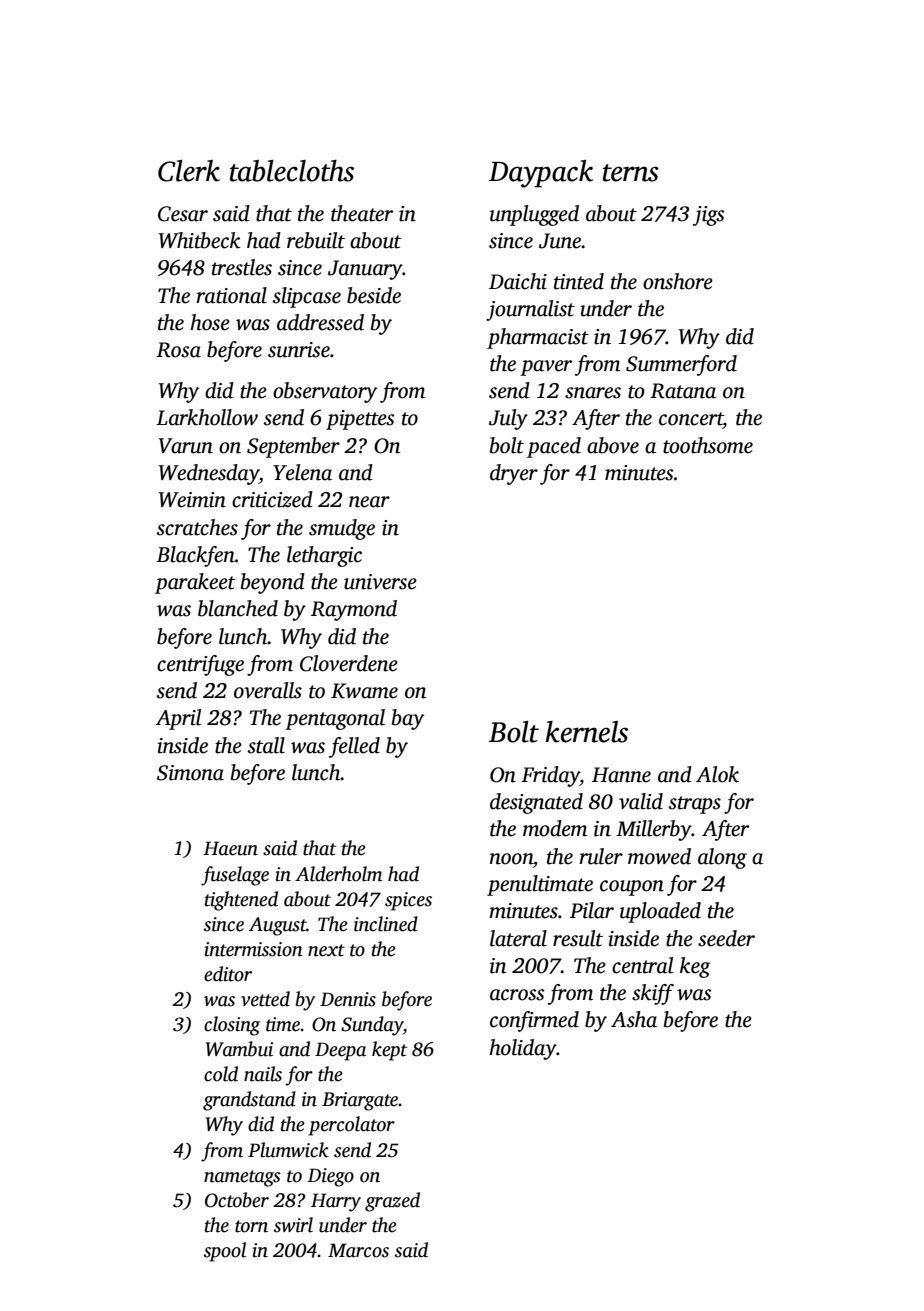 This image has width=924, height=1311. I want to click on confirmed, so click(534, 1021).
